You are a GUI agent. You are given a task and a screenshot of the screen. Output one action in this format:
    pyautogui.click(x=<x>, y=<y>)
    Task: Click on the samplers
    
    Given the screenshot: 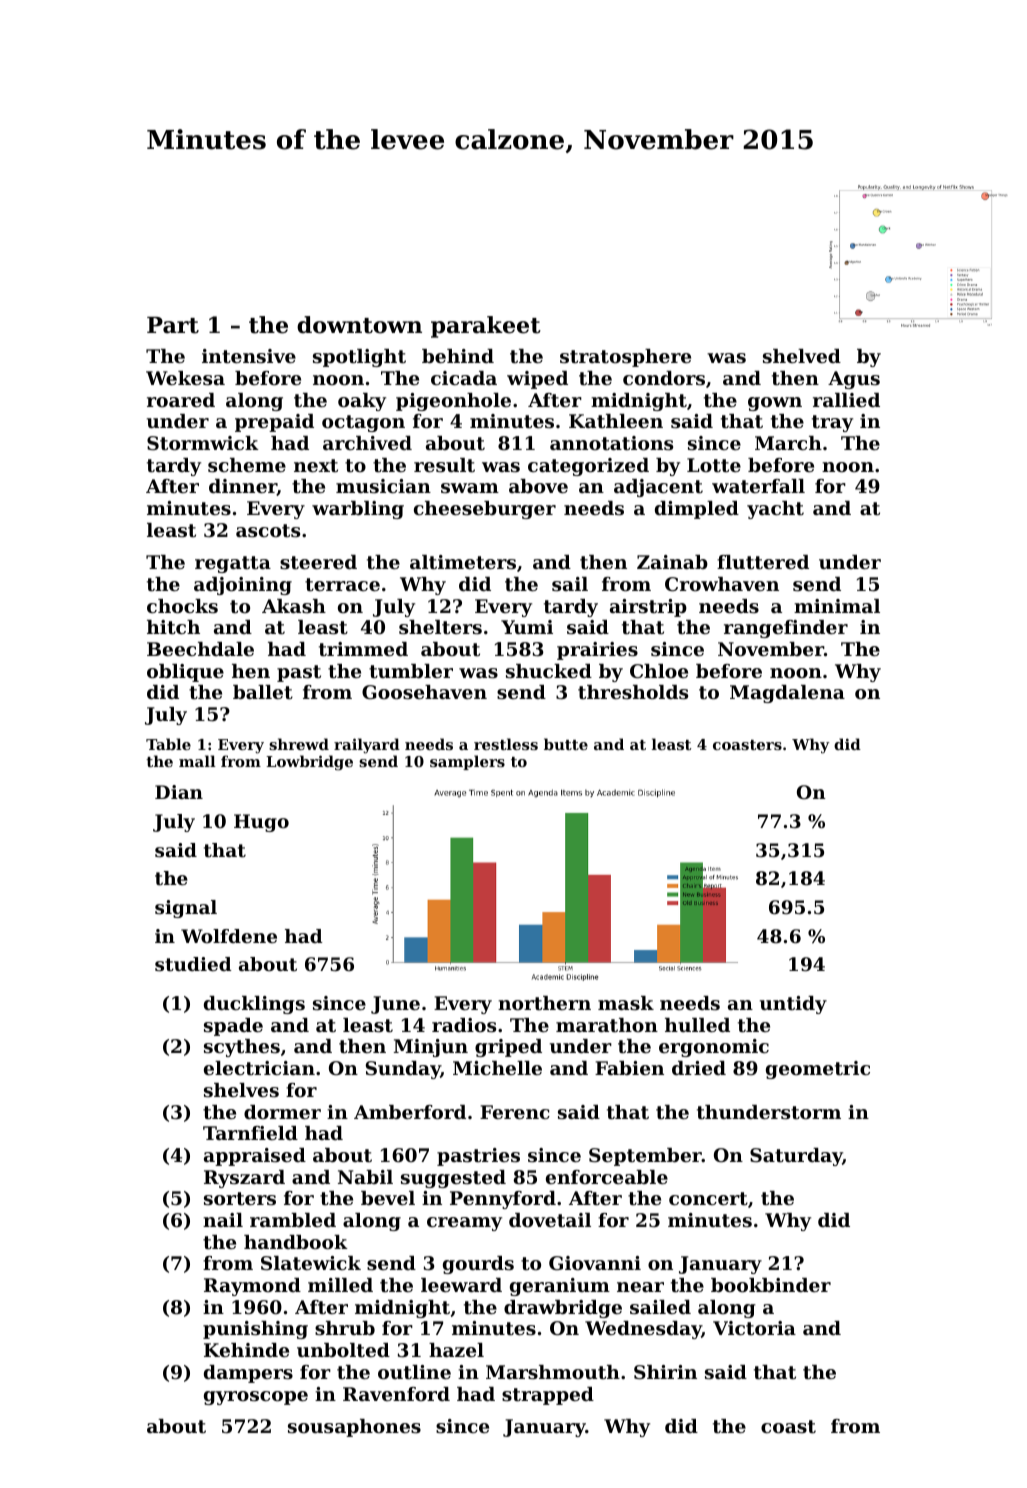 What is the action you would take?
    pyautogui.click(x=467, y=762)
